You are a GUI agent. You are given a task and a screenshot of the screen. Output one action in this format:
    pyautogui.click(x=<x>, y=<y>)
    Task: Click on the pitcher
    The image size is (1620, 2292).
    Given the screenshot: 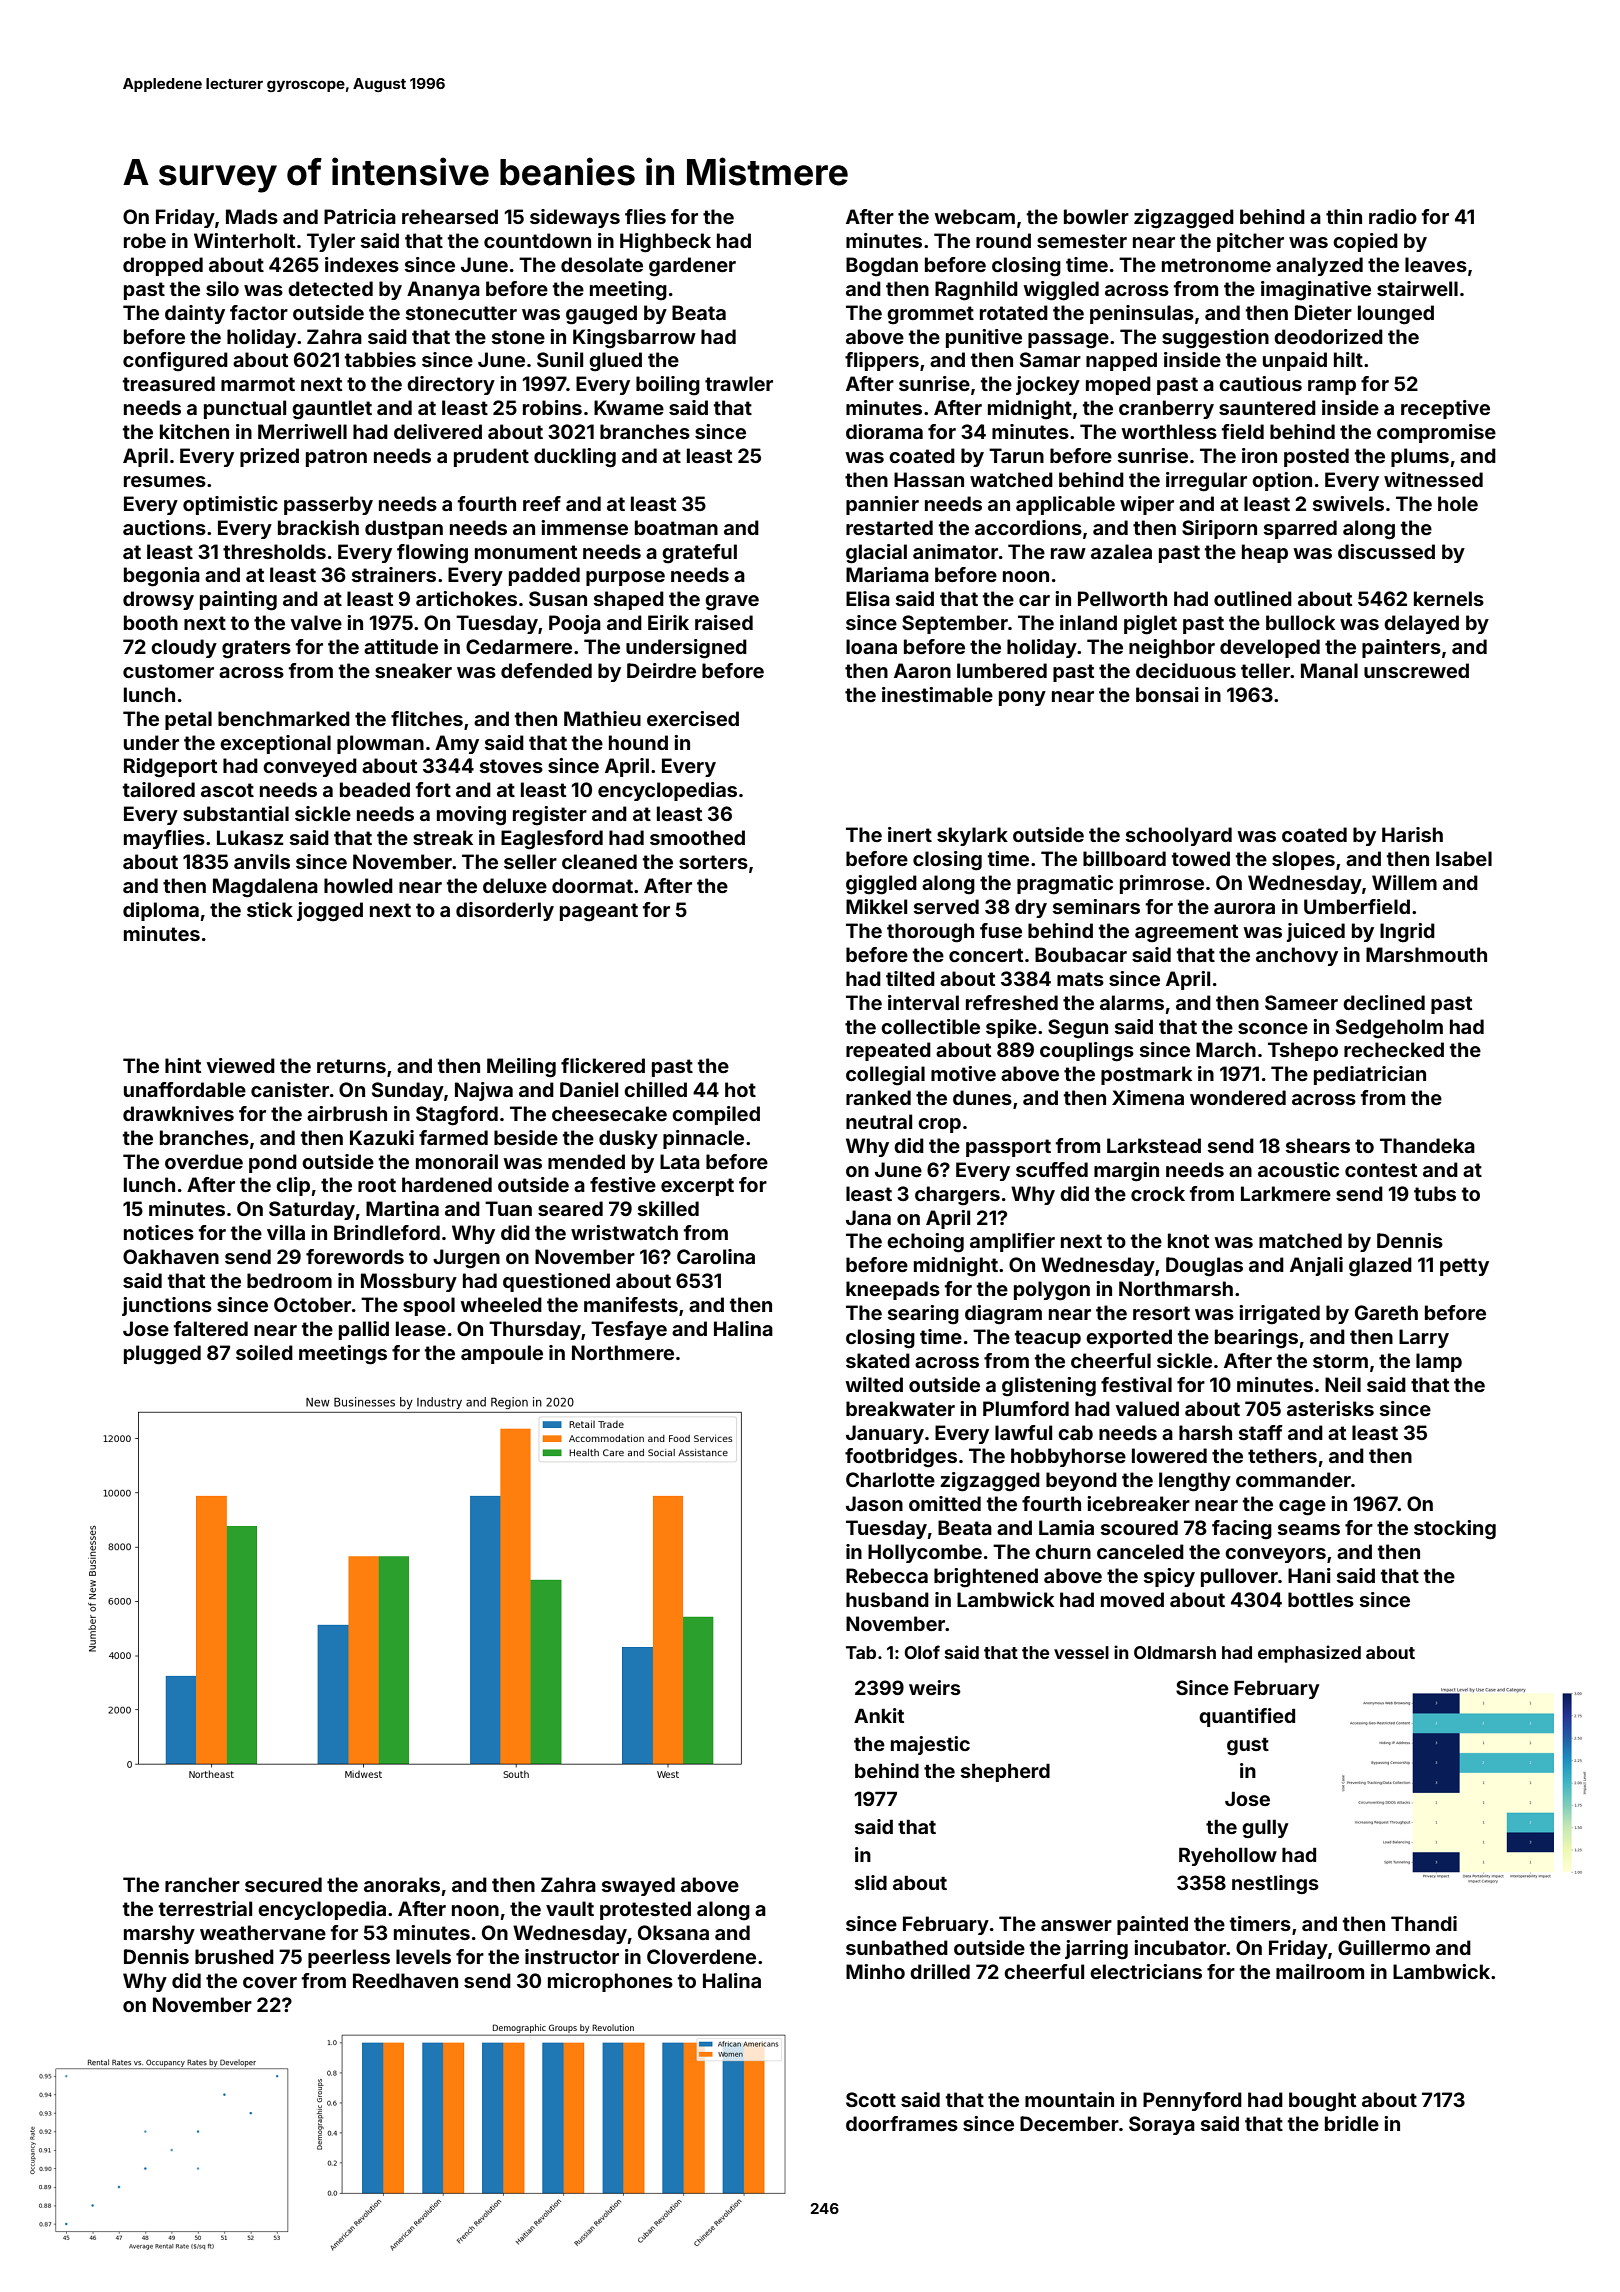 What is the action you would take?
    pyautogui.click(x=1250, y=242)
